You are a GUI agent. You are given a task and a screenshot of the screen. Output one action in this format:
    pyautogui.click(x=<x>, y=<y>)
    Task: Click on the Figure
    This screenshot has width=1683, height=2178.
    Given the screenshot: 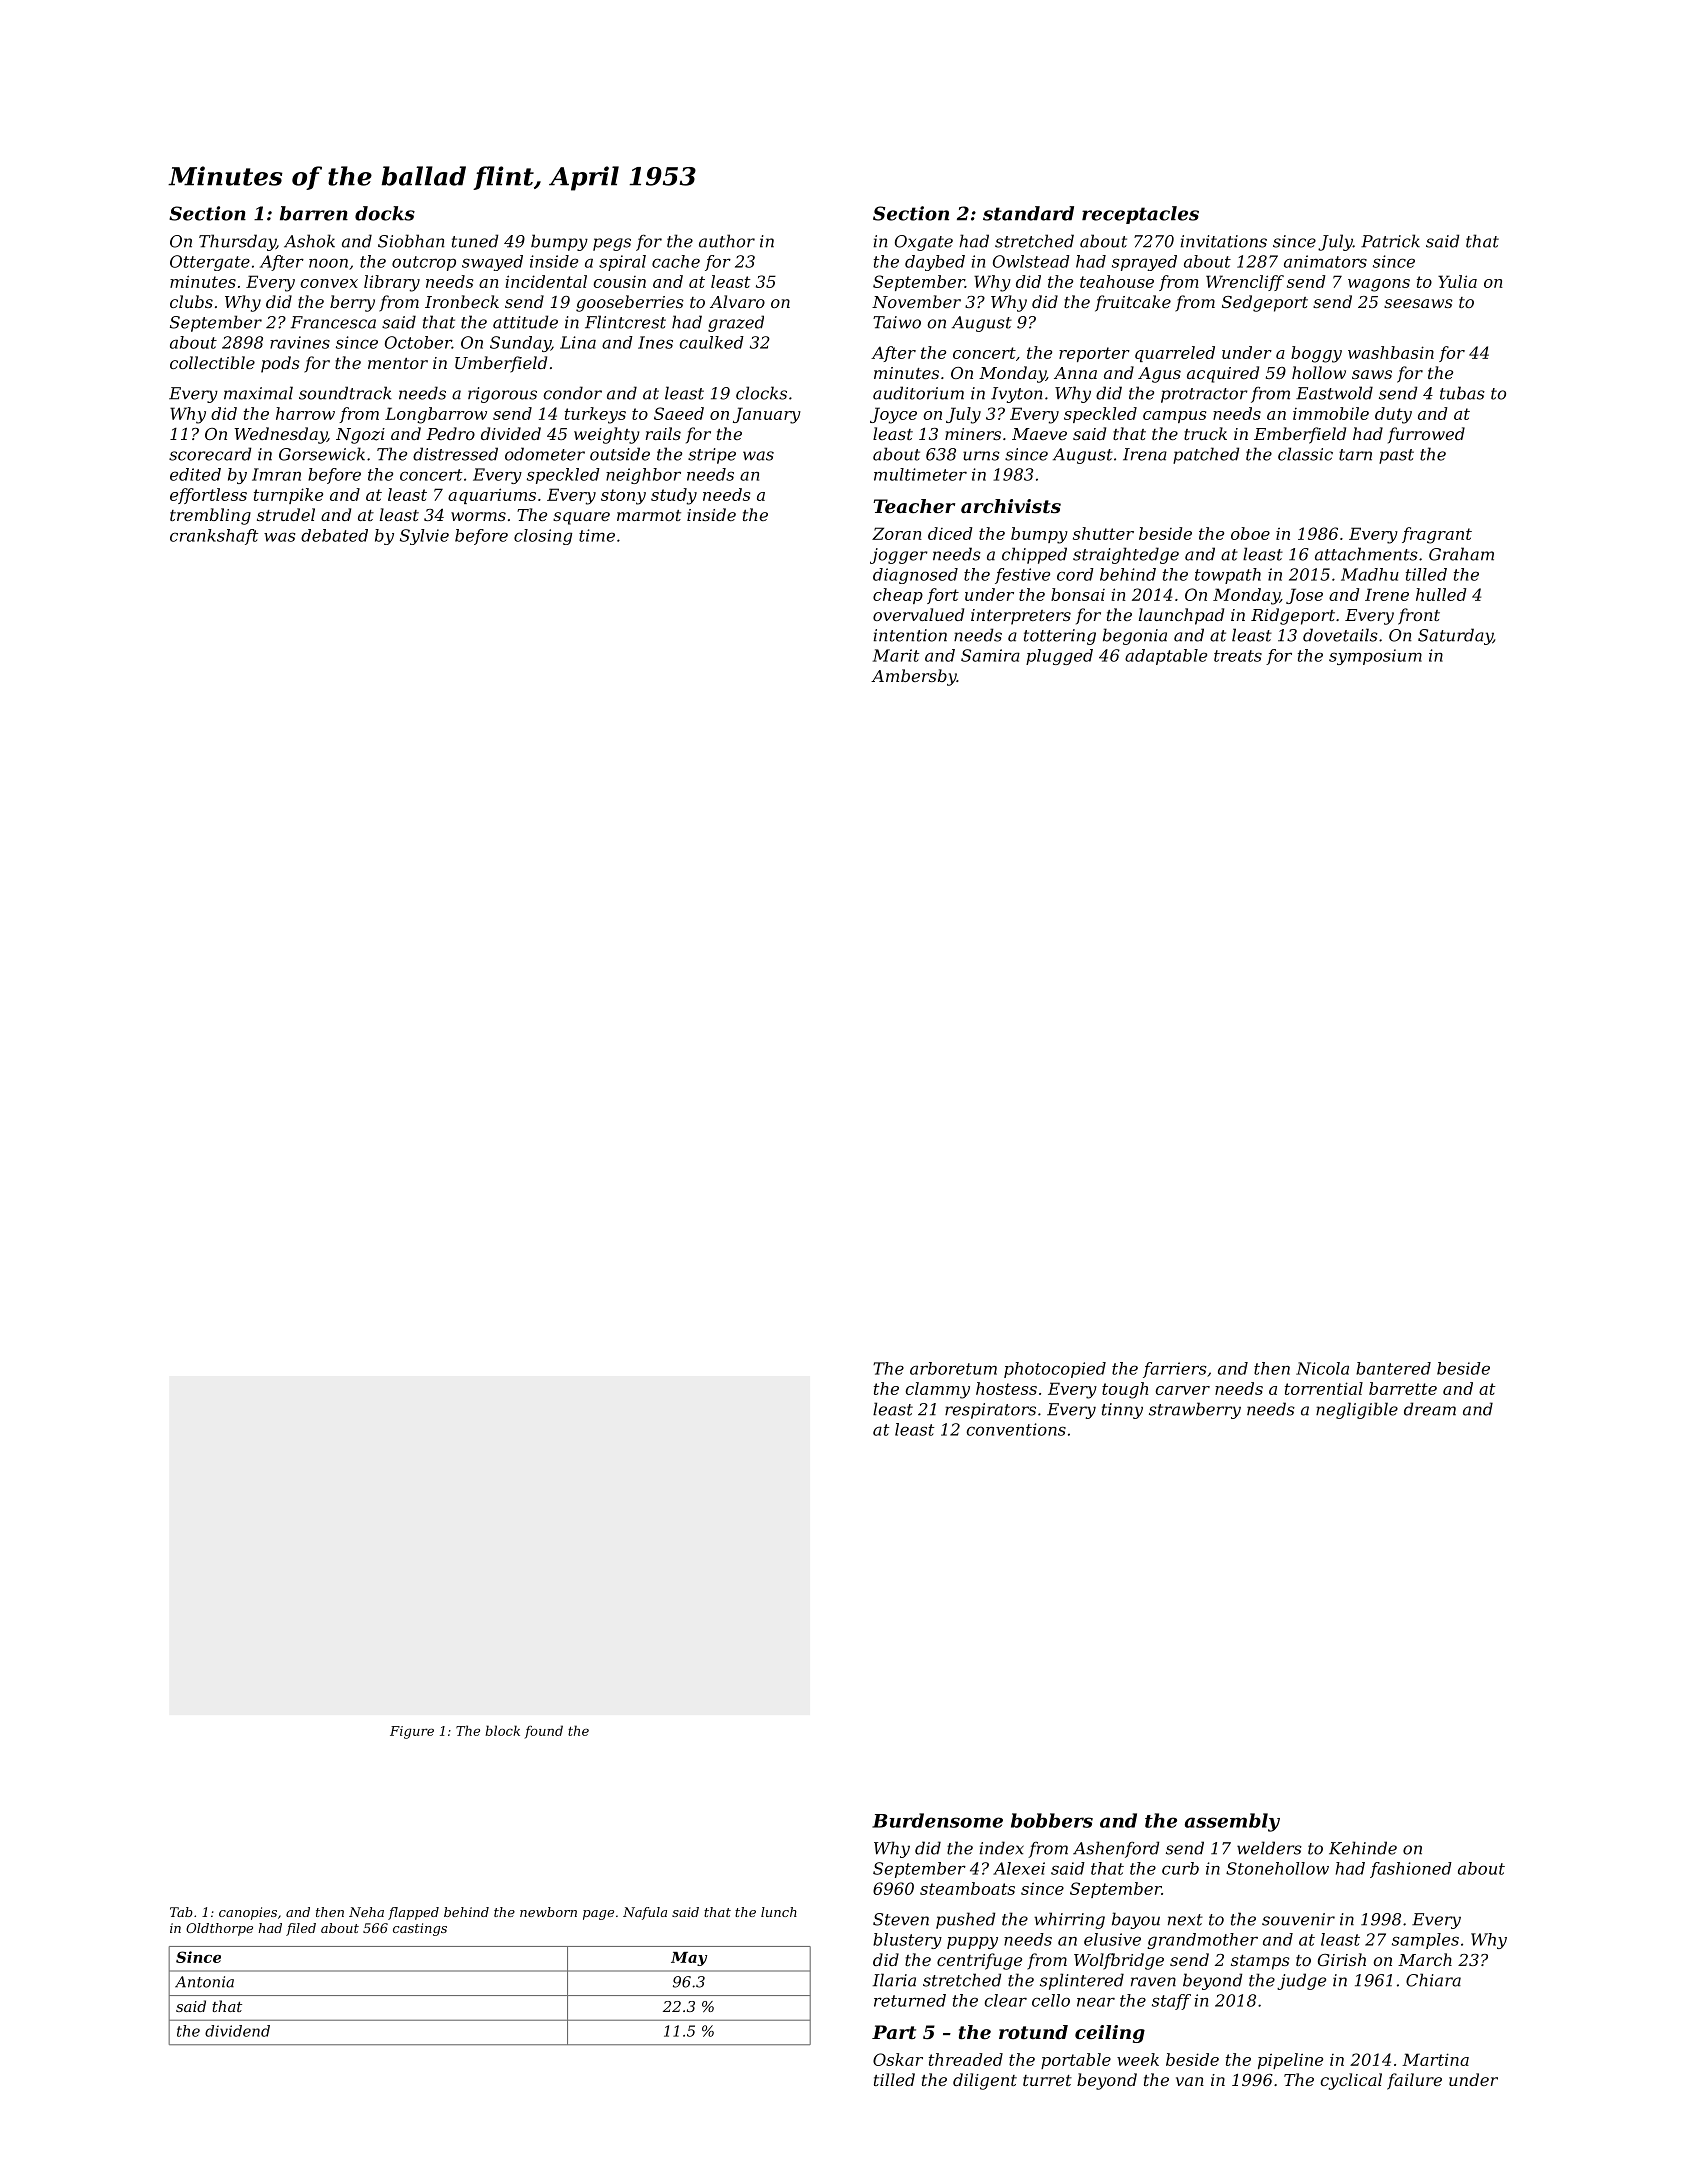 What is the action you would take?
    pyautogui.click(x=412, y=1732)
